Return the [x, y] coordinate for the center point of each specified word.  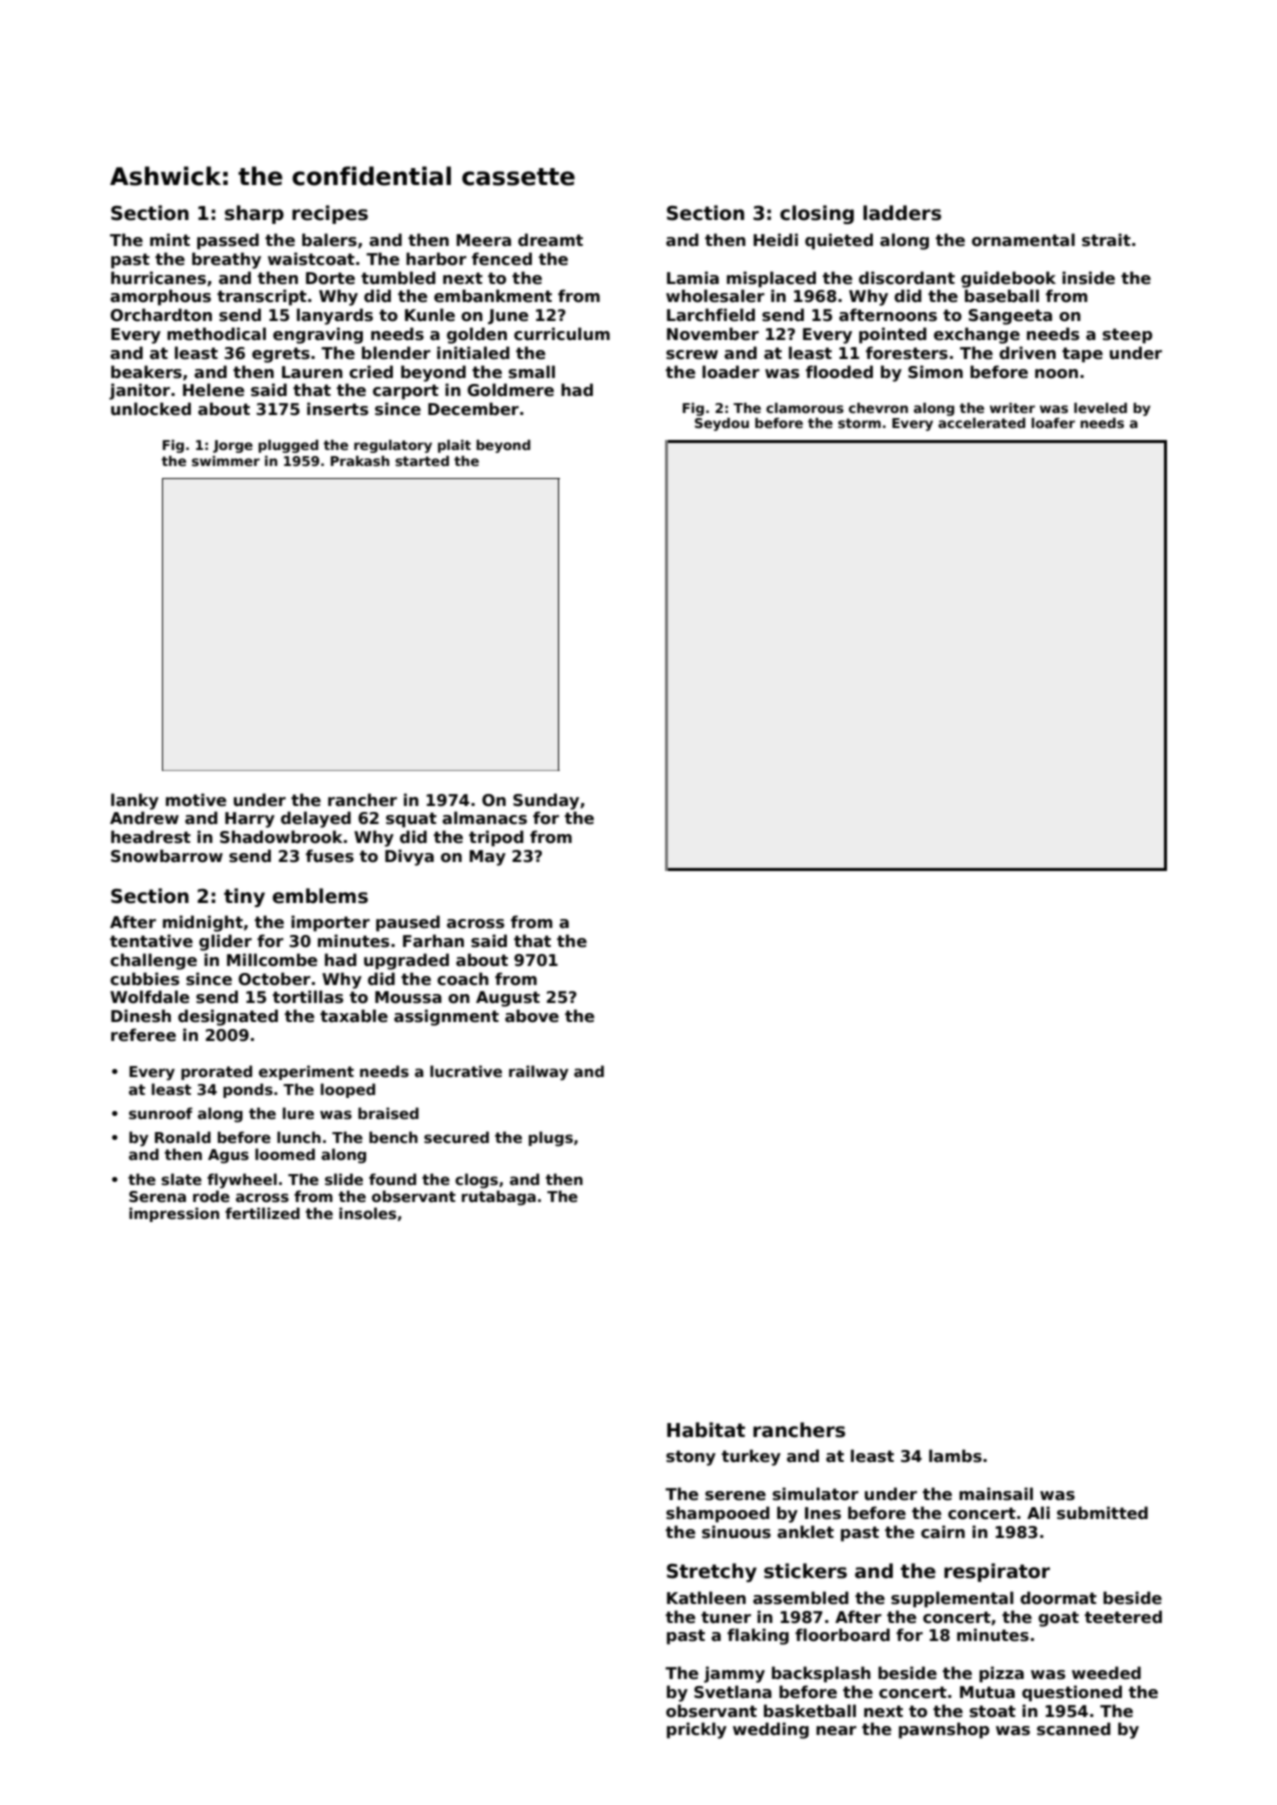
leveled [1100, 408]
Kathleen [706, 1598]
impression [174, 1214]
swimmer [226, 461]
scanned [1074, 1729]
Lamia [693, 277]
